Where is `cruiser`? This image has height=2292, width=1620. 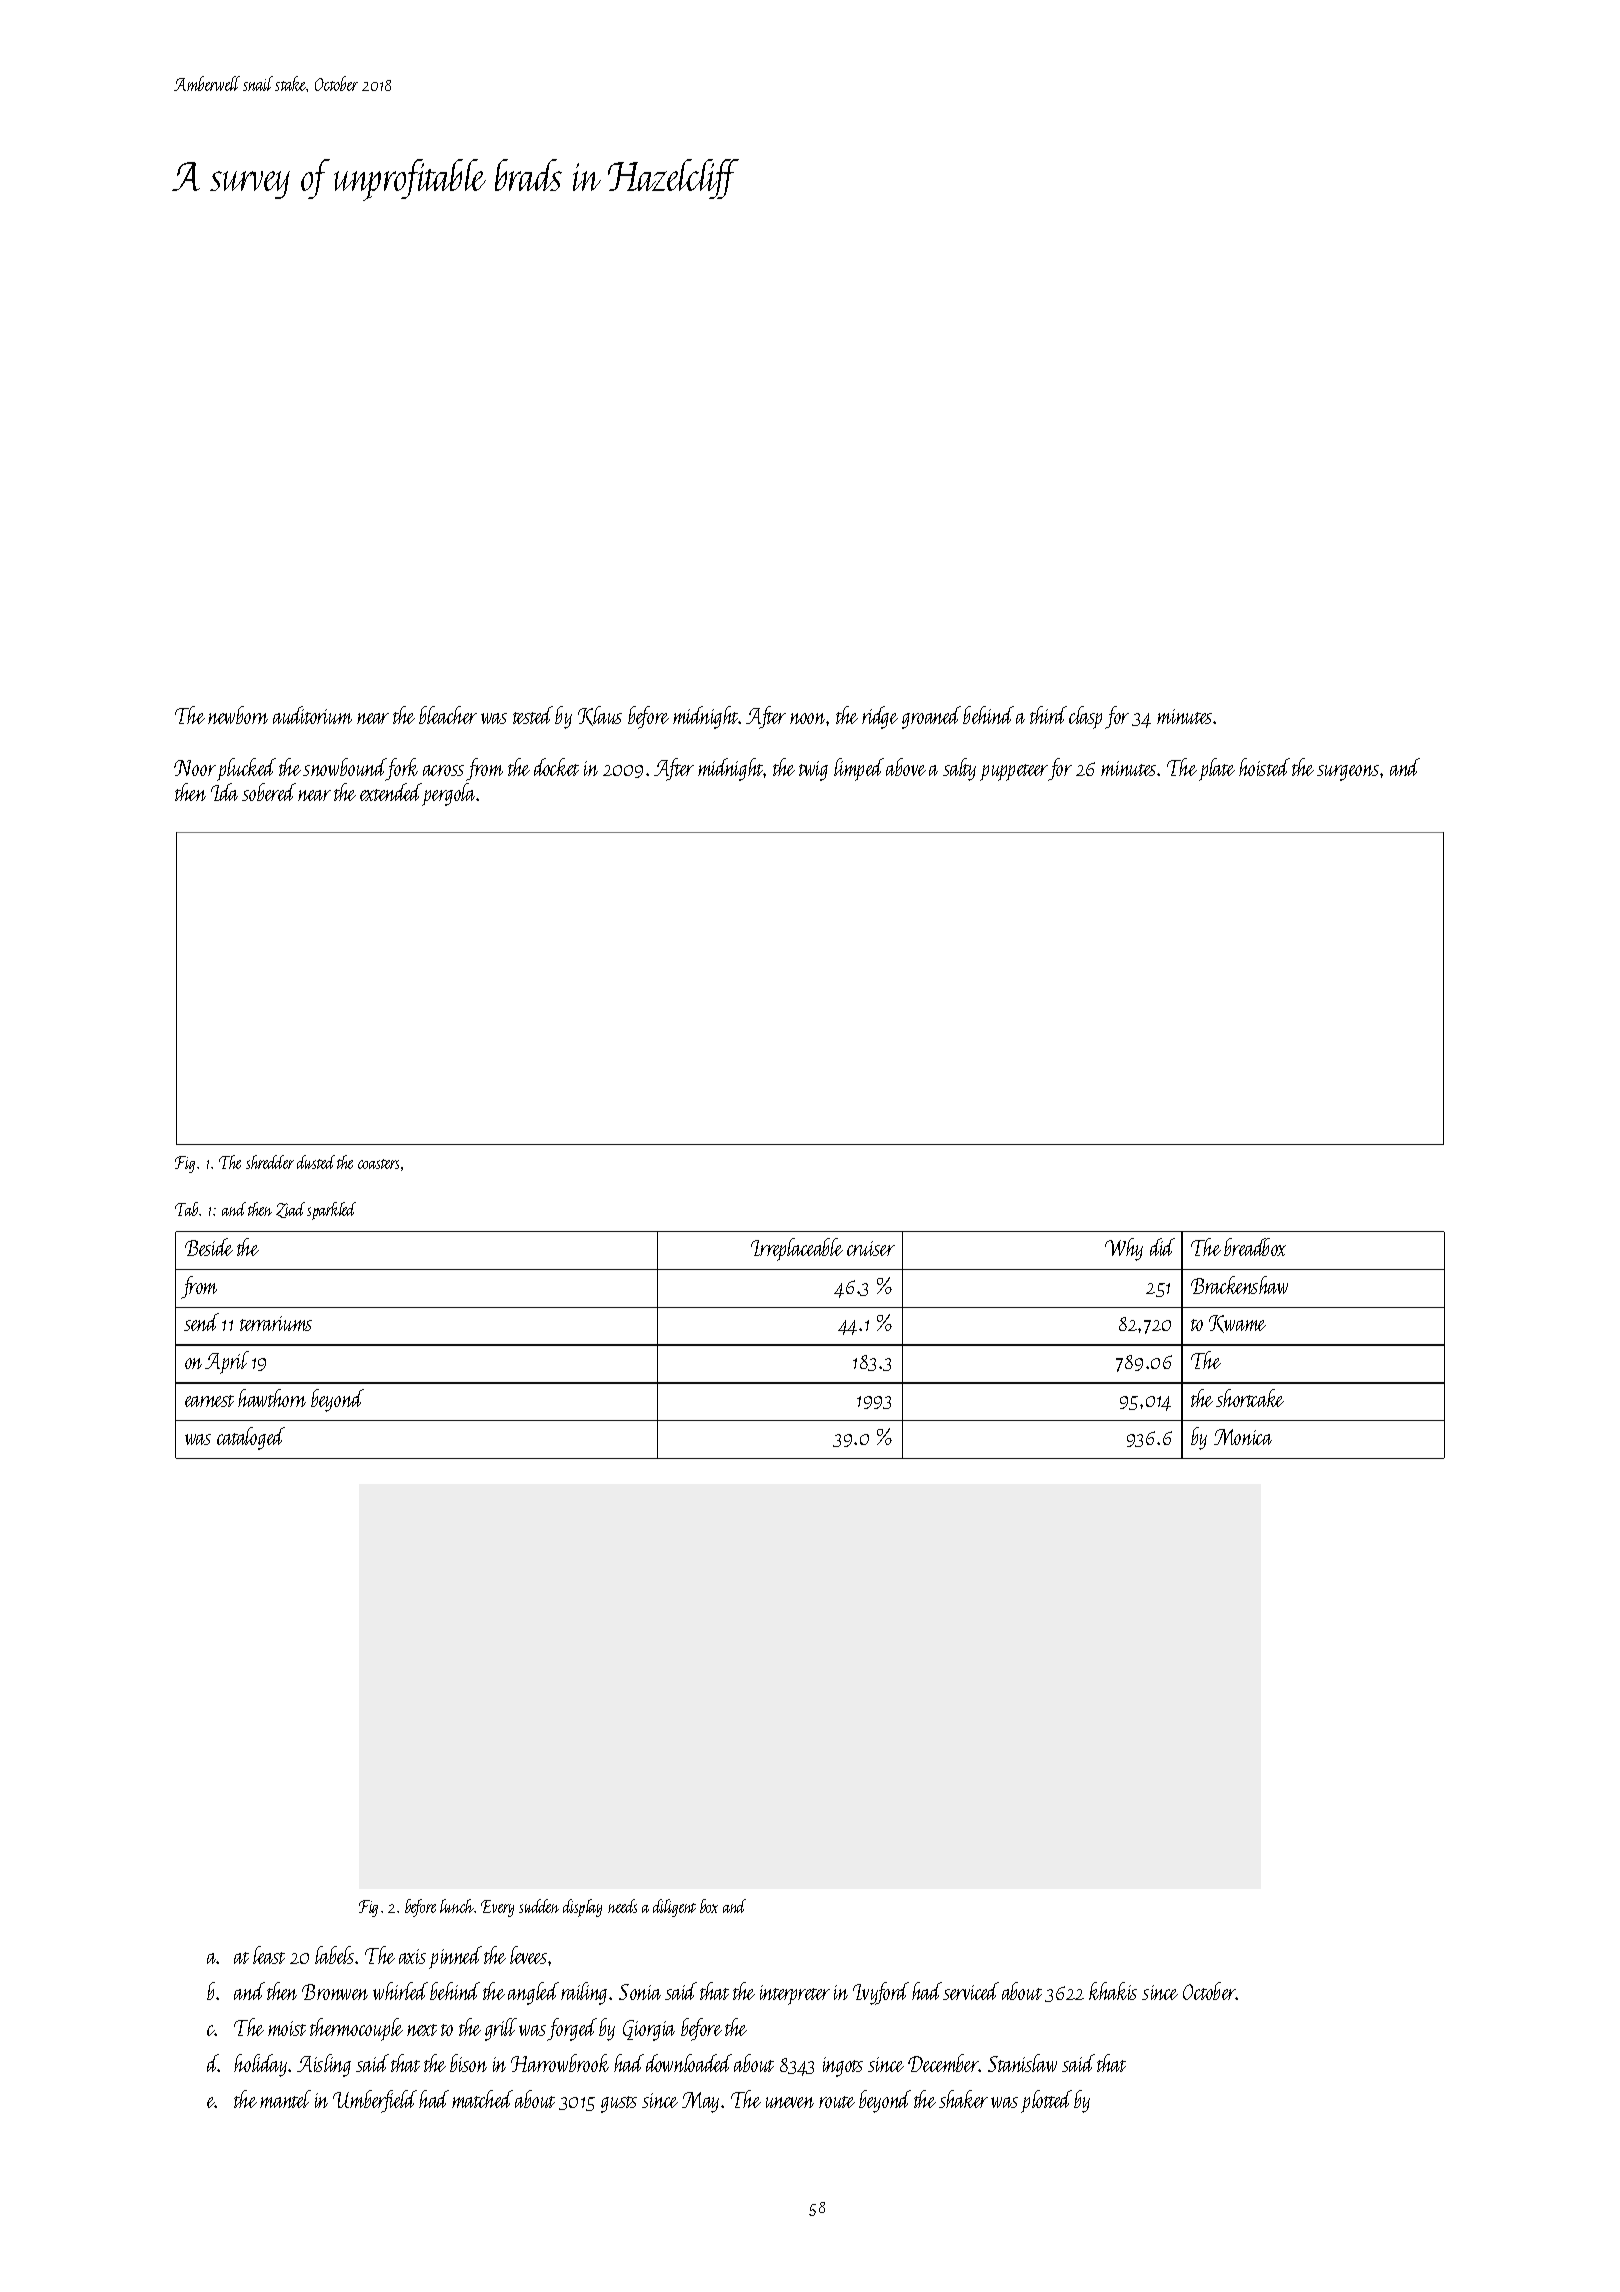
cruiser is located at coordinates (871, 1248).
